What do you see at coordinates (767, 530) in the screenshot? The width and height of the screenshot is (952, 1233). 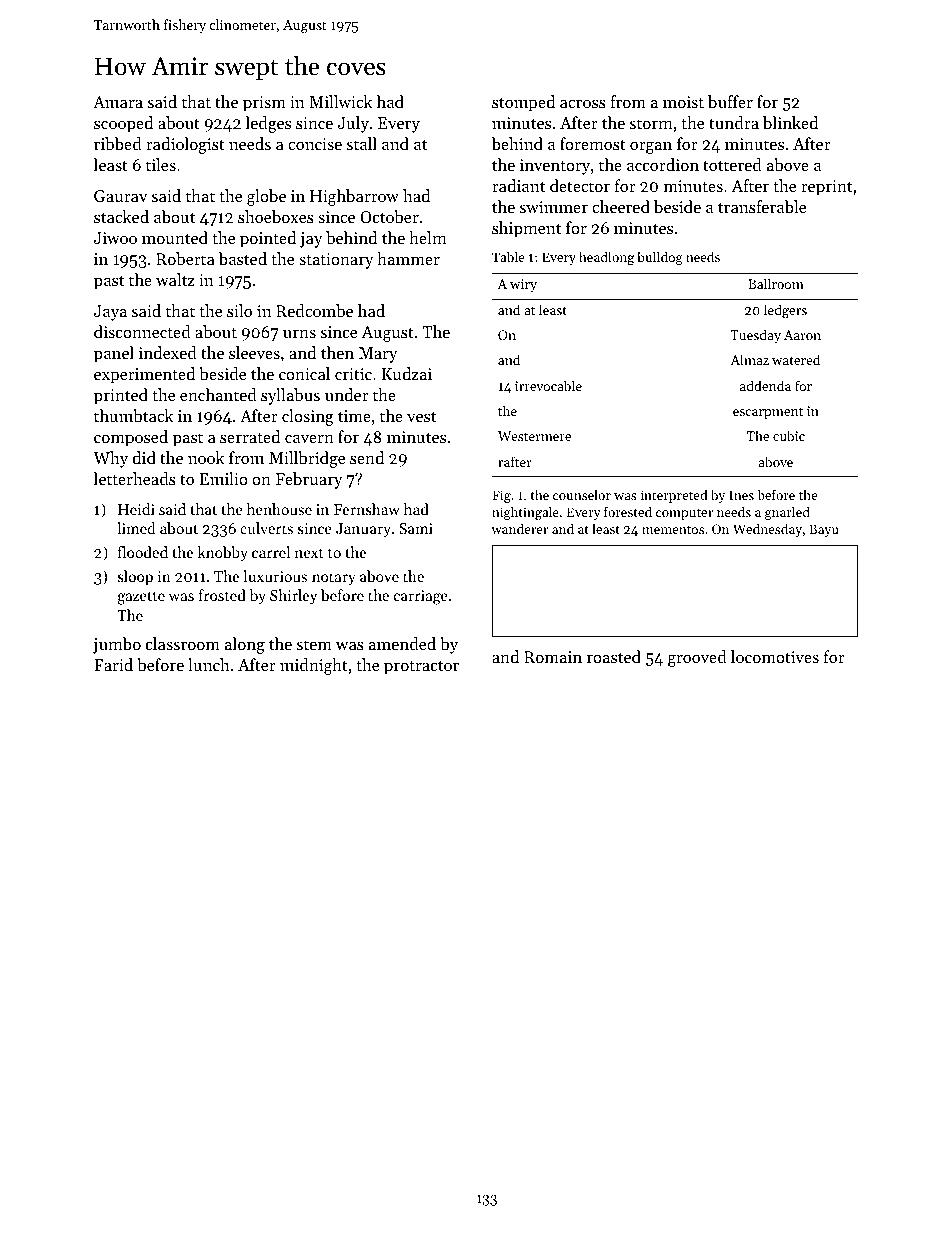 I see `Wednesday` at bounding box center [767, 530].
